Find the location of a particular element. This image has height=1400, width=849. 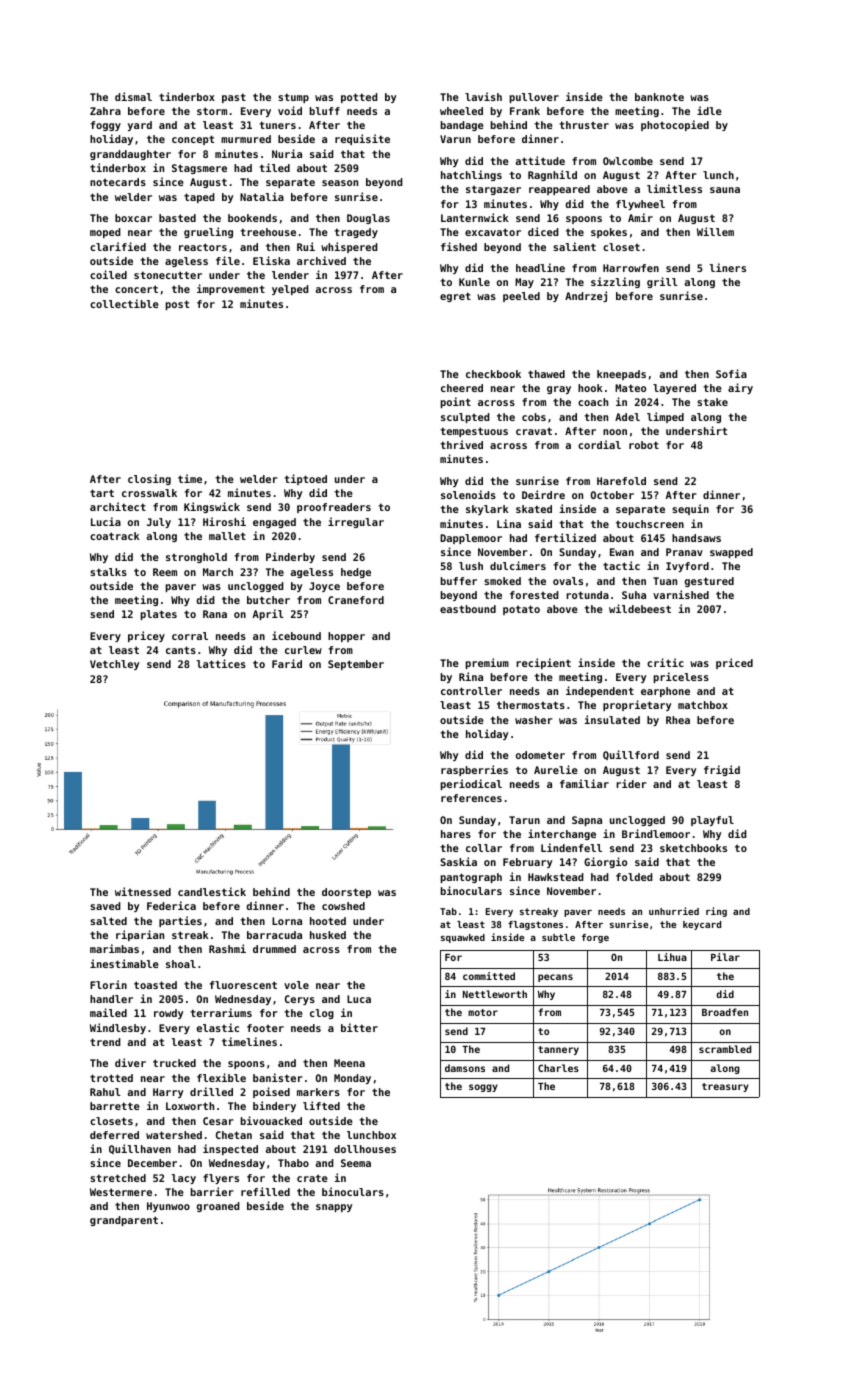

thawed is located at coordinates (546, 374).
